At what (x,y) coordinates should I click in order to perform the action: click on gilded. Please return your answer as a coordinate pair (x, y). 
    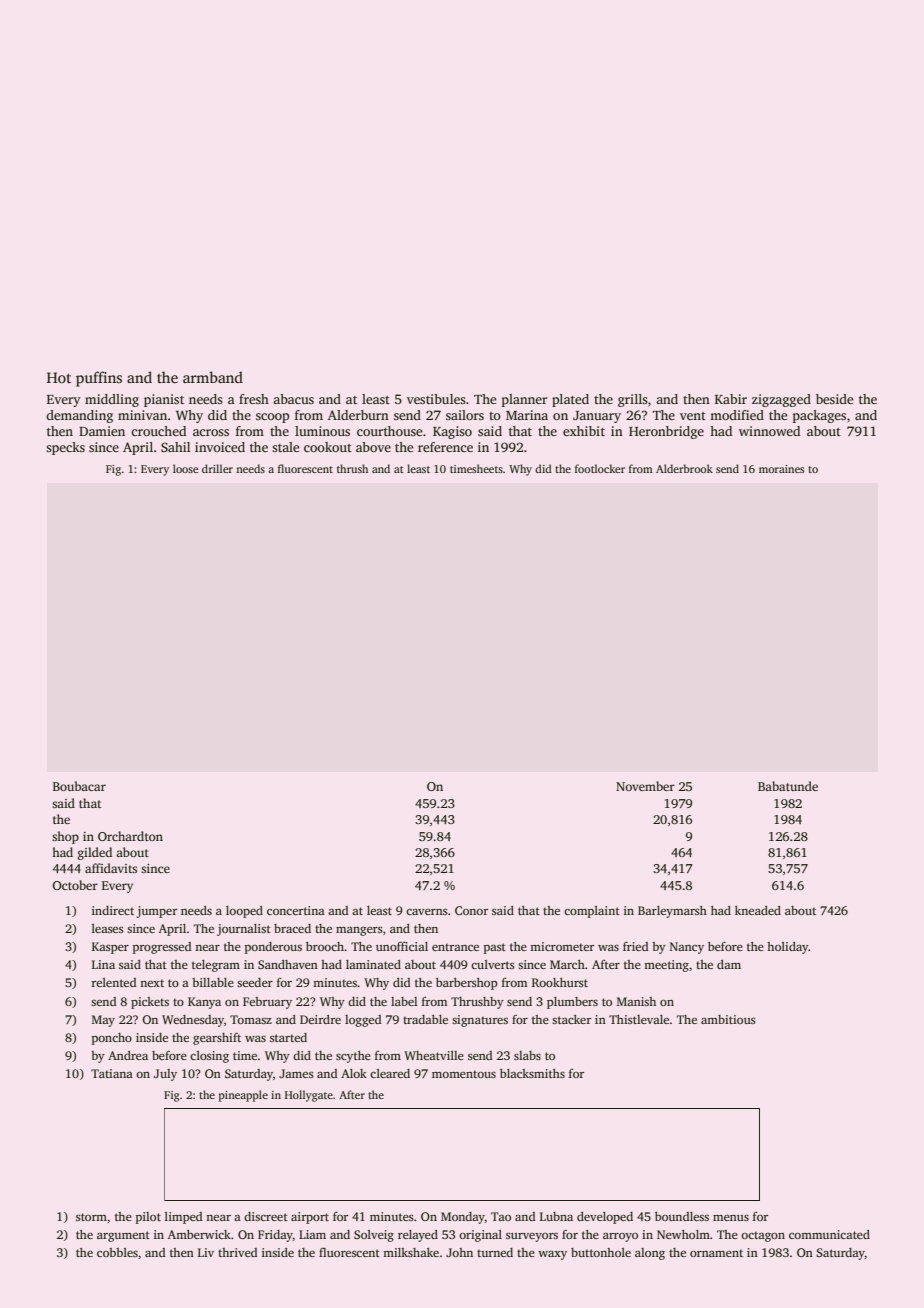
    Looking at the image, I should click on (95, 853).
